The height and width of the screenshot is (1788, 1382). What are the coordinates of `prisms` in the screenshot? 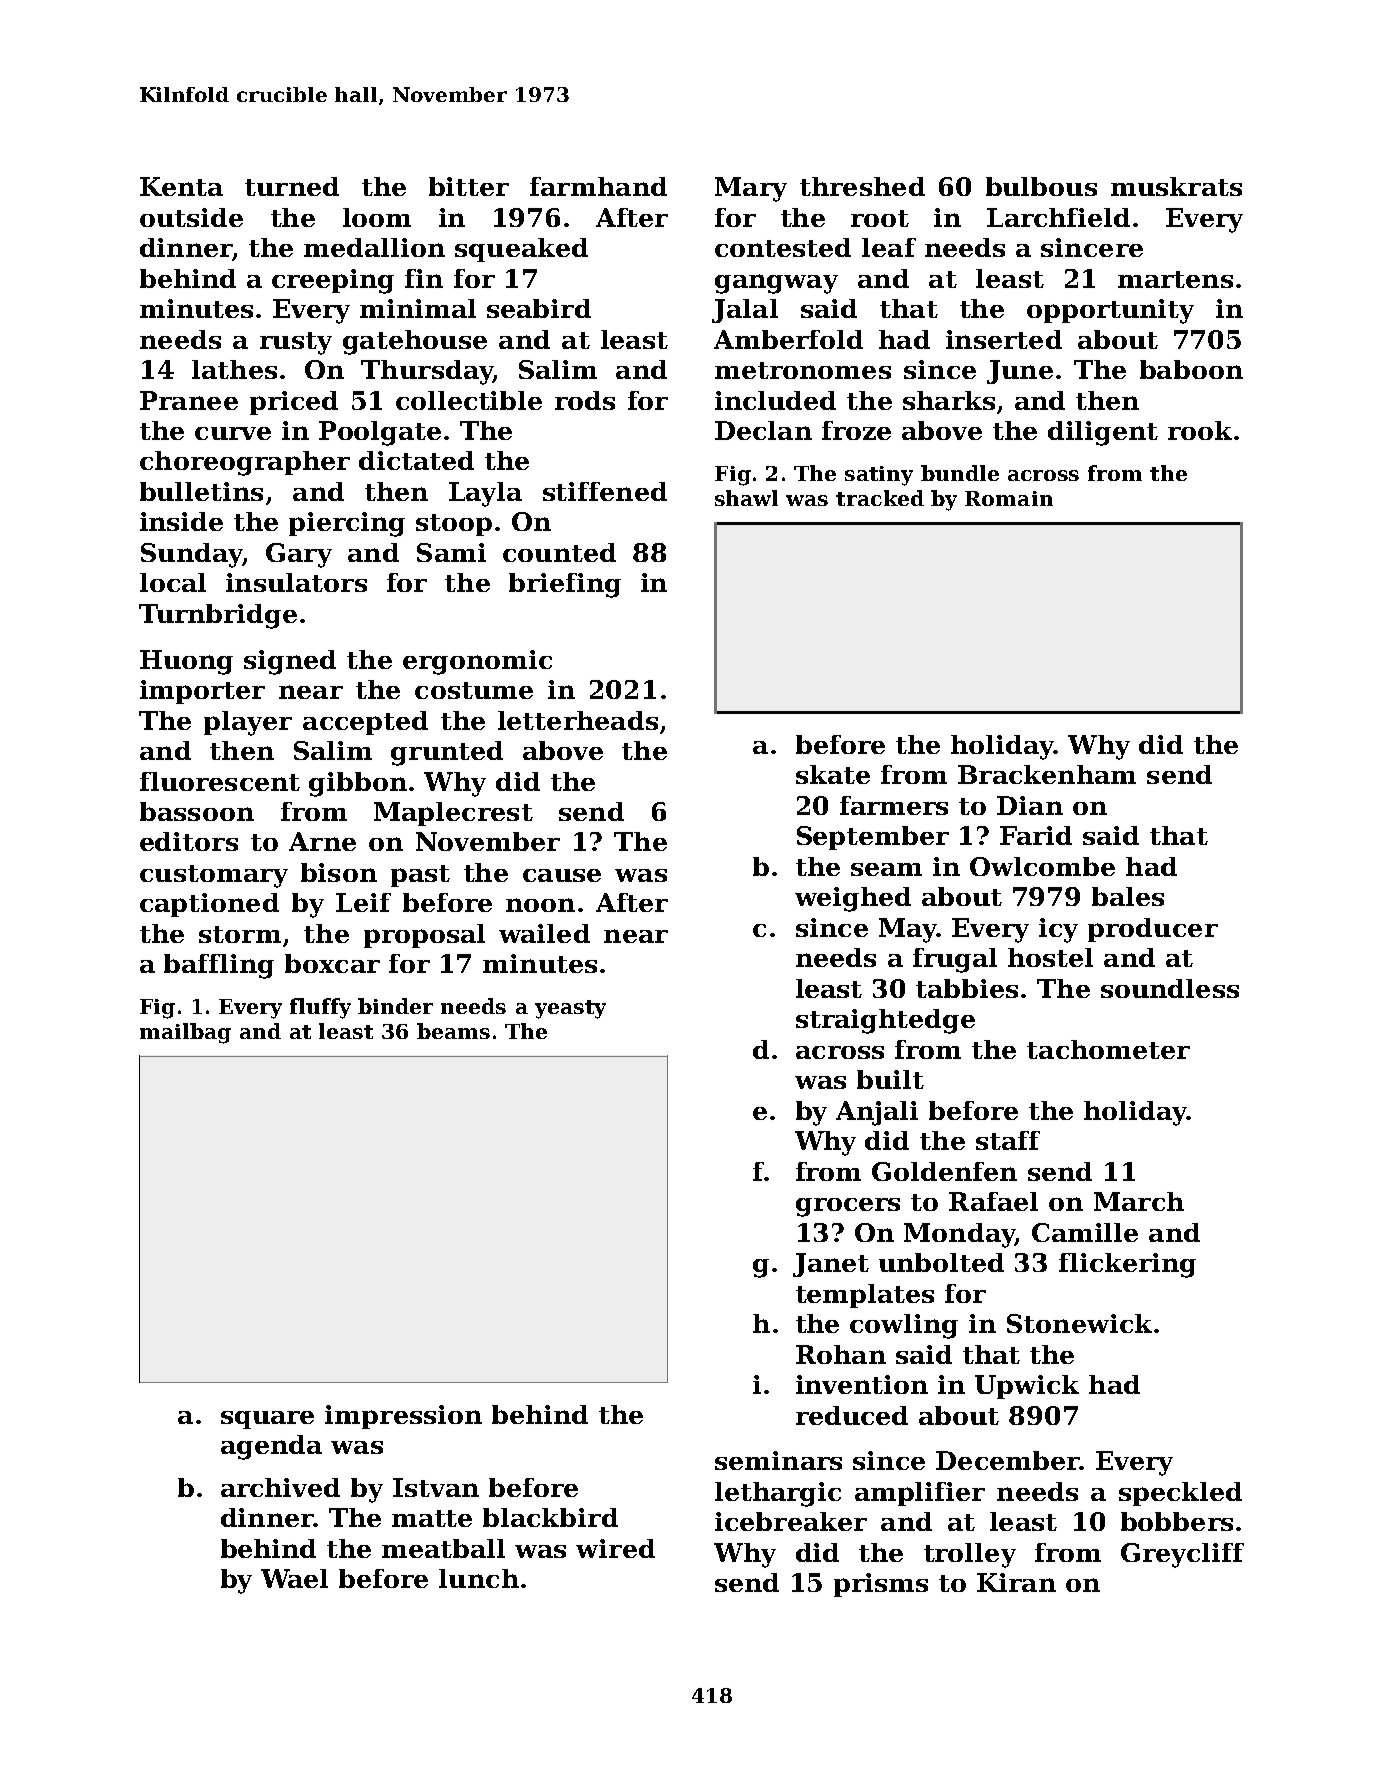 It's located at (881, 1585).
